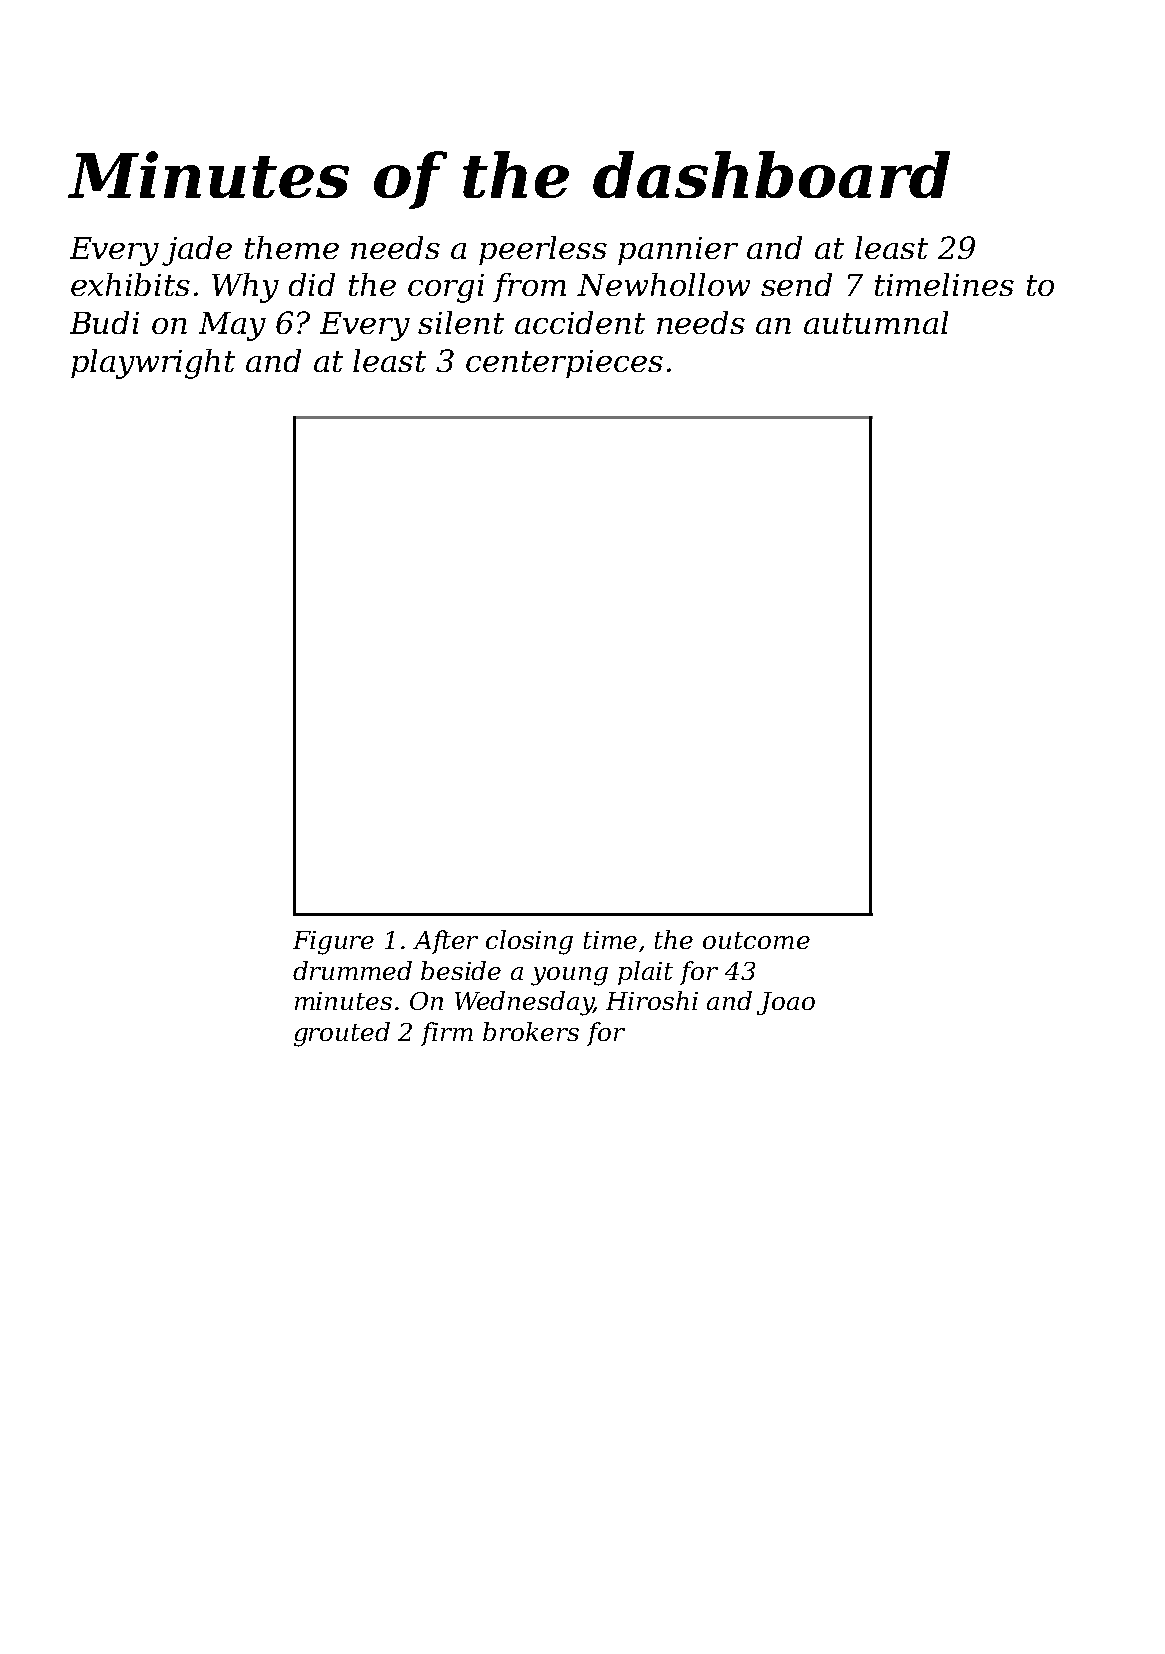 The width and height of the screenshot is (1165, 1654). I want to click on Joao, so click(786, 1003).
